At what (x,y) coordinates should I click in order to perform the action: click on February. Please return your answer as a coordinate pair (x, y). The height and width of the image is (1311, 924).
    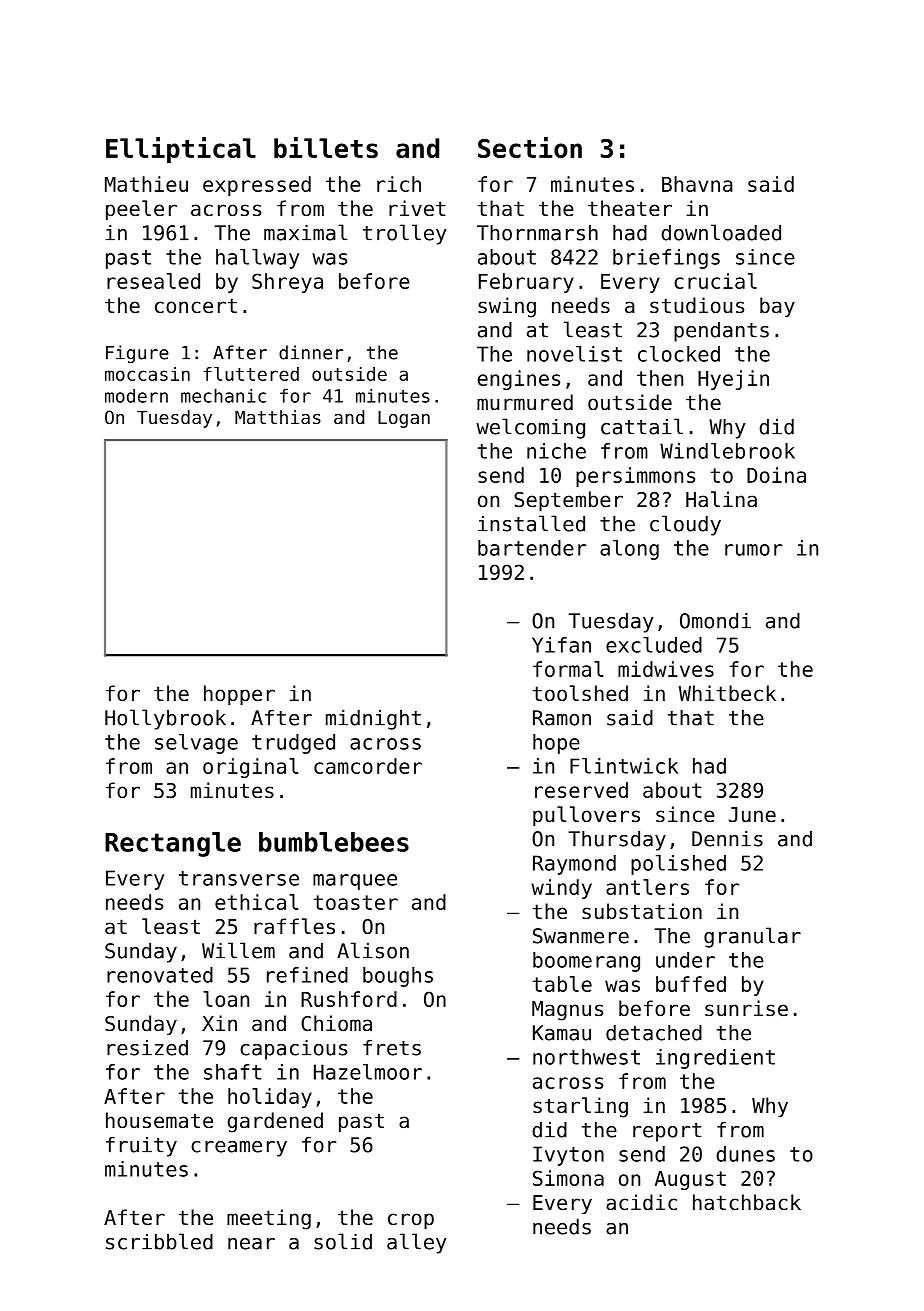
    Looking at the image, I should click on (526, 283).
